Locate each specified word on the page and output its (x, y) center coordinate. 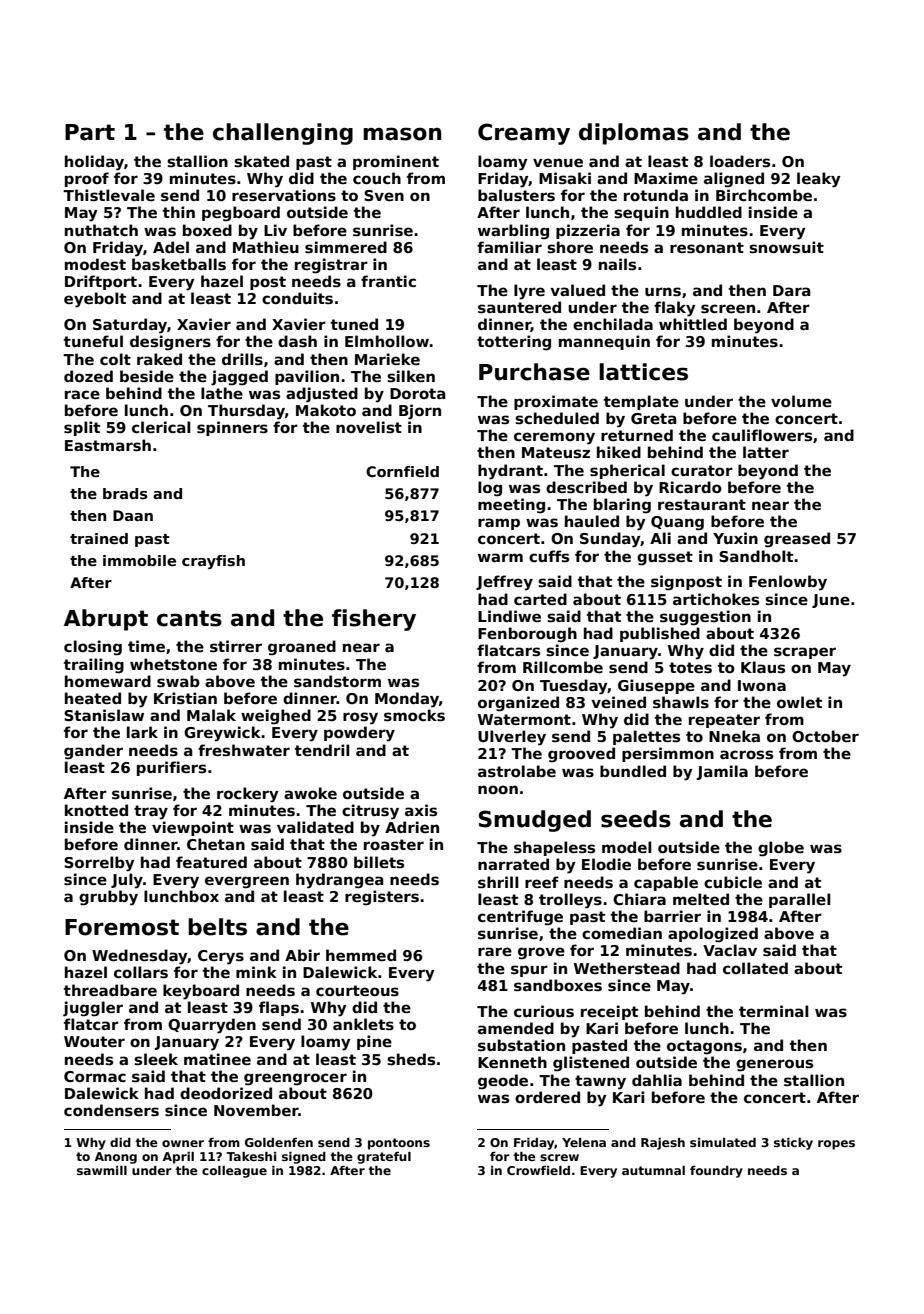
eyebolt (95, 300)
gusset (665, 558)
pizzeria (588, 231)
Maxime (666, 178)
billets (379, 862)
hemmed (361, 955)
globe (781, 849)
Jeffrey (504, 583)
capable (666, 883)
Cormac (95, 1076)
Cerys (221, 957)
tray (151, 812)
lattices (643, 372)
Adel (171, 247)
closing (93, 648)
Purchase (534, 372)
